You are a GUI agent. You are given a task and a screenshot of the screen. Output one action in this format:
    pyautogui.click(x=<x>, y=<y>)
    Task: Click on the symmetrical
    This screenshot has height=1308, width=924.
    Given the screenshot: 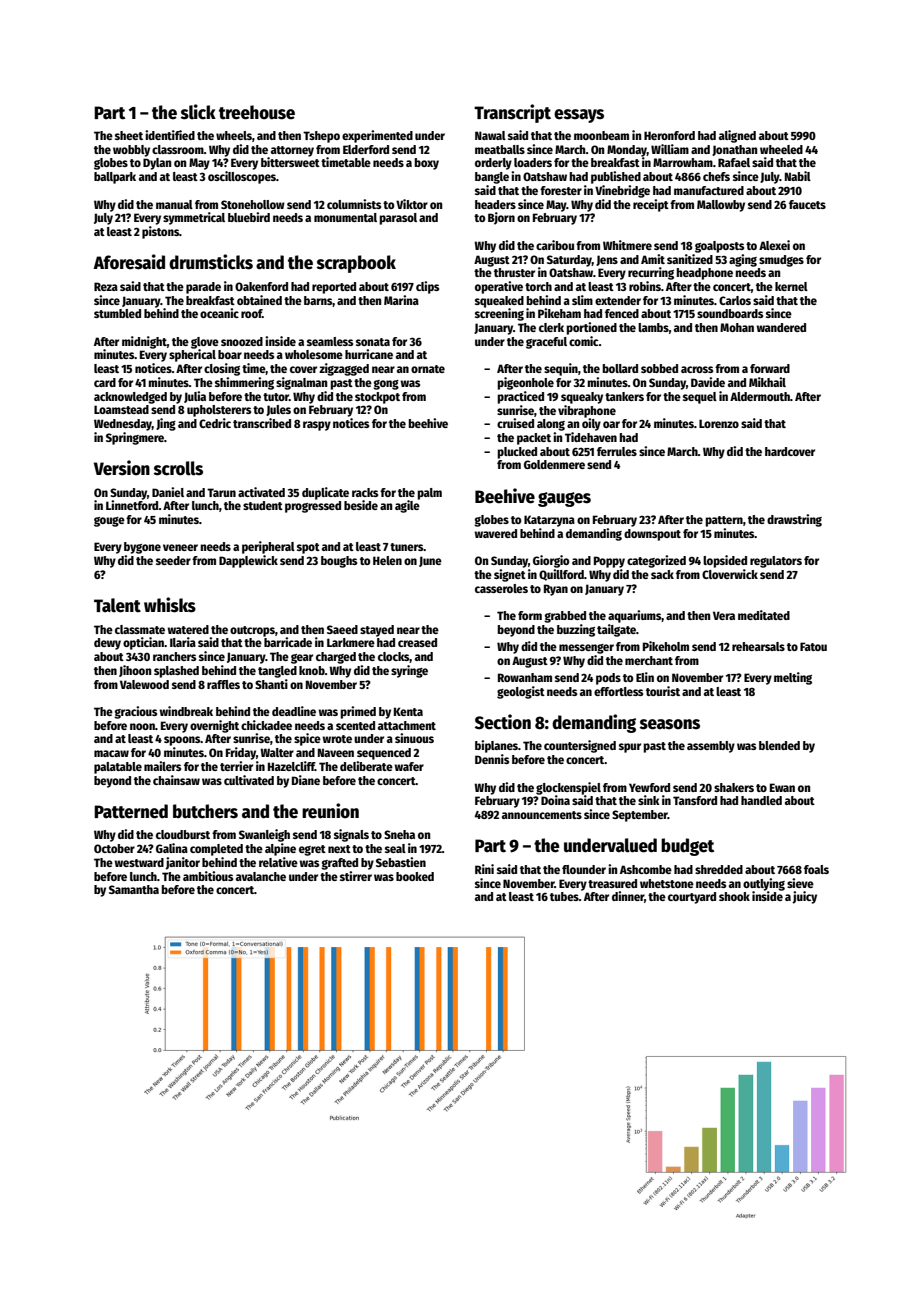 What is the action you would take?
    pyautogui.click(x=194, y=218)
